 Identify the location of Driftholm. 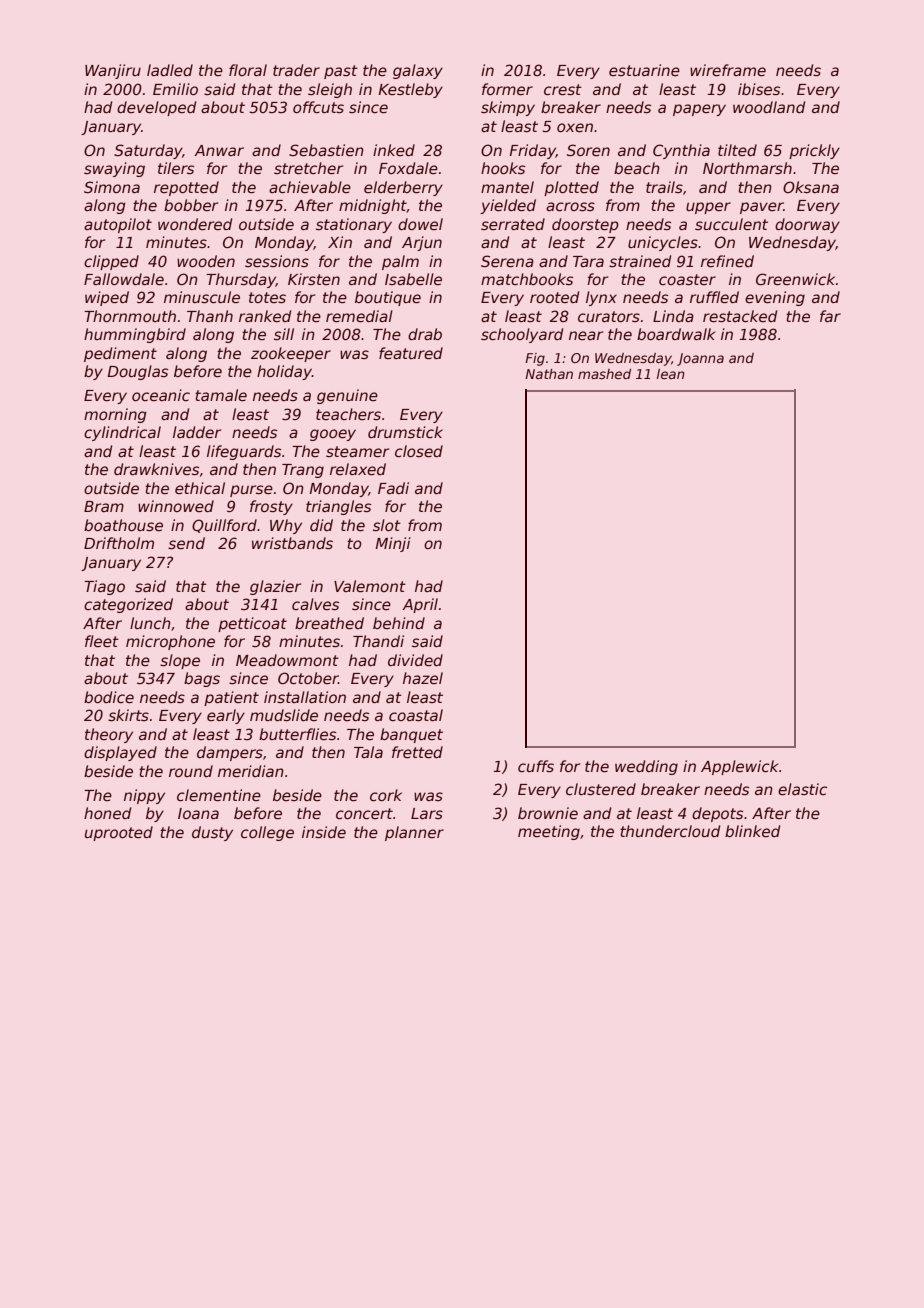
(119, 543).
